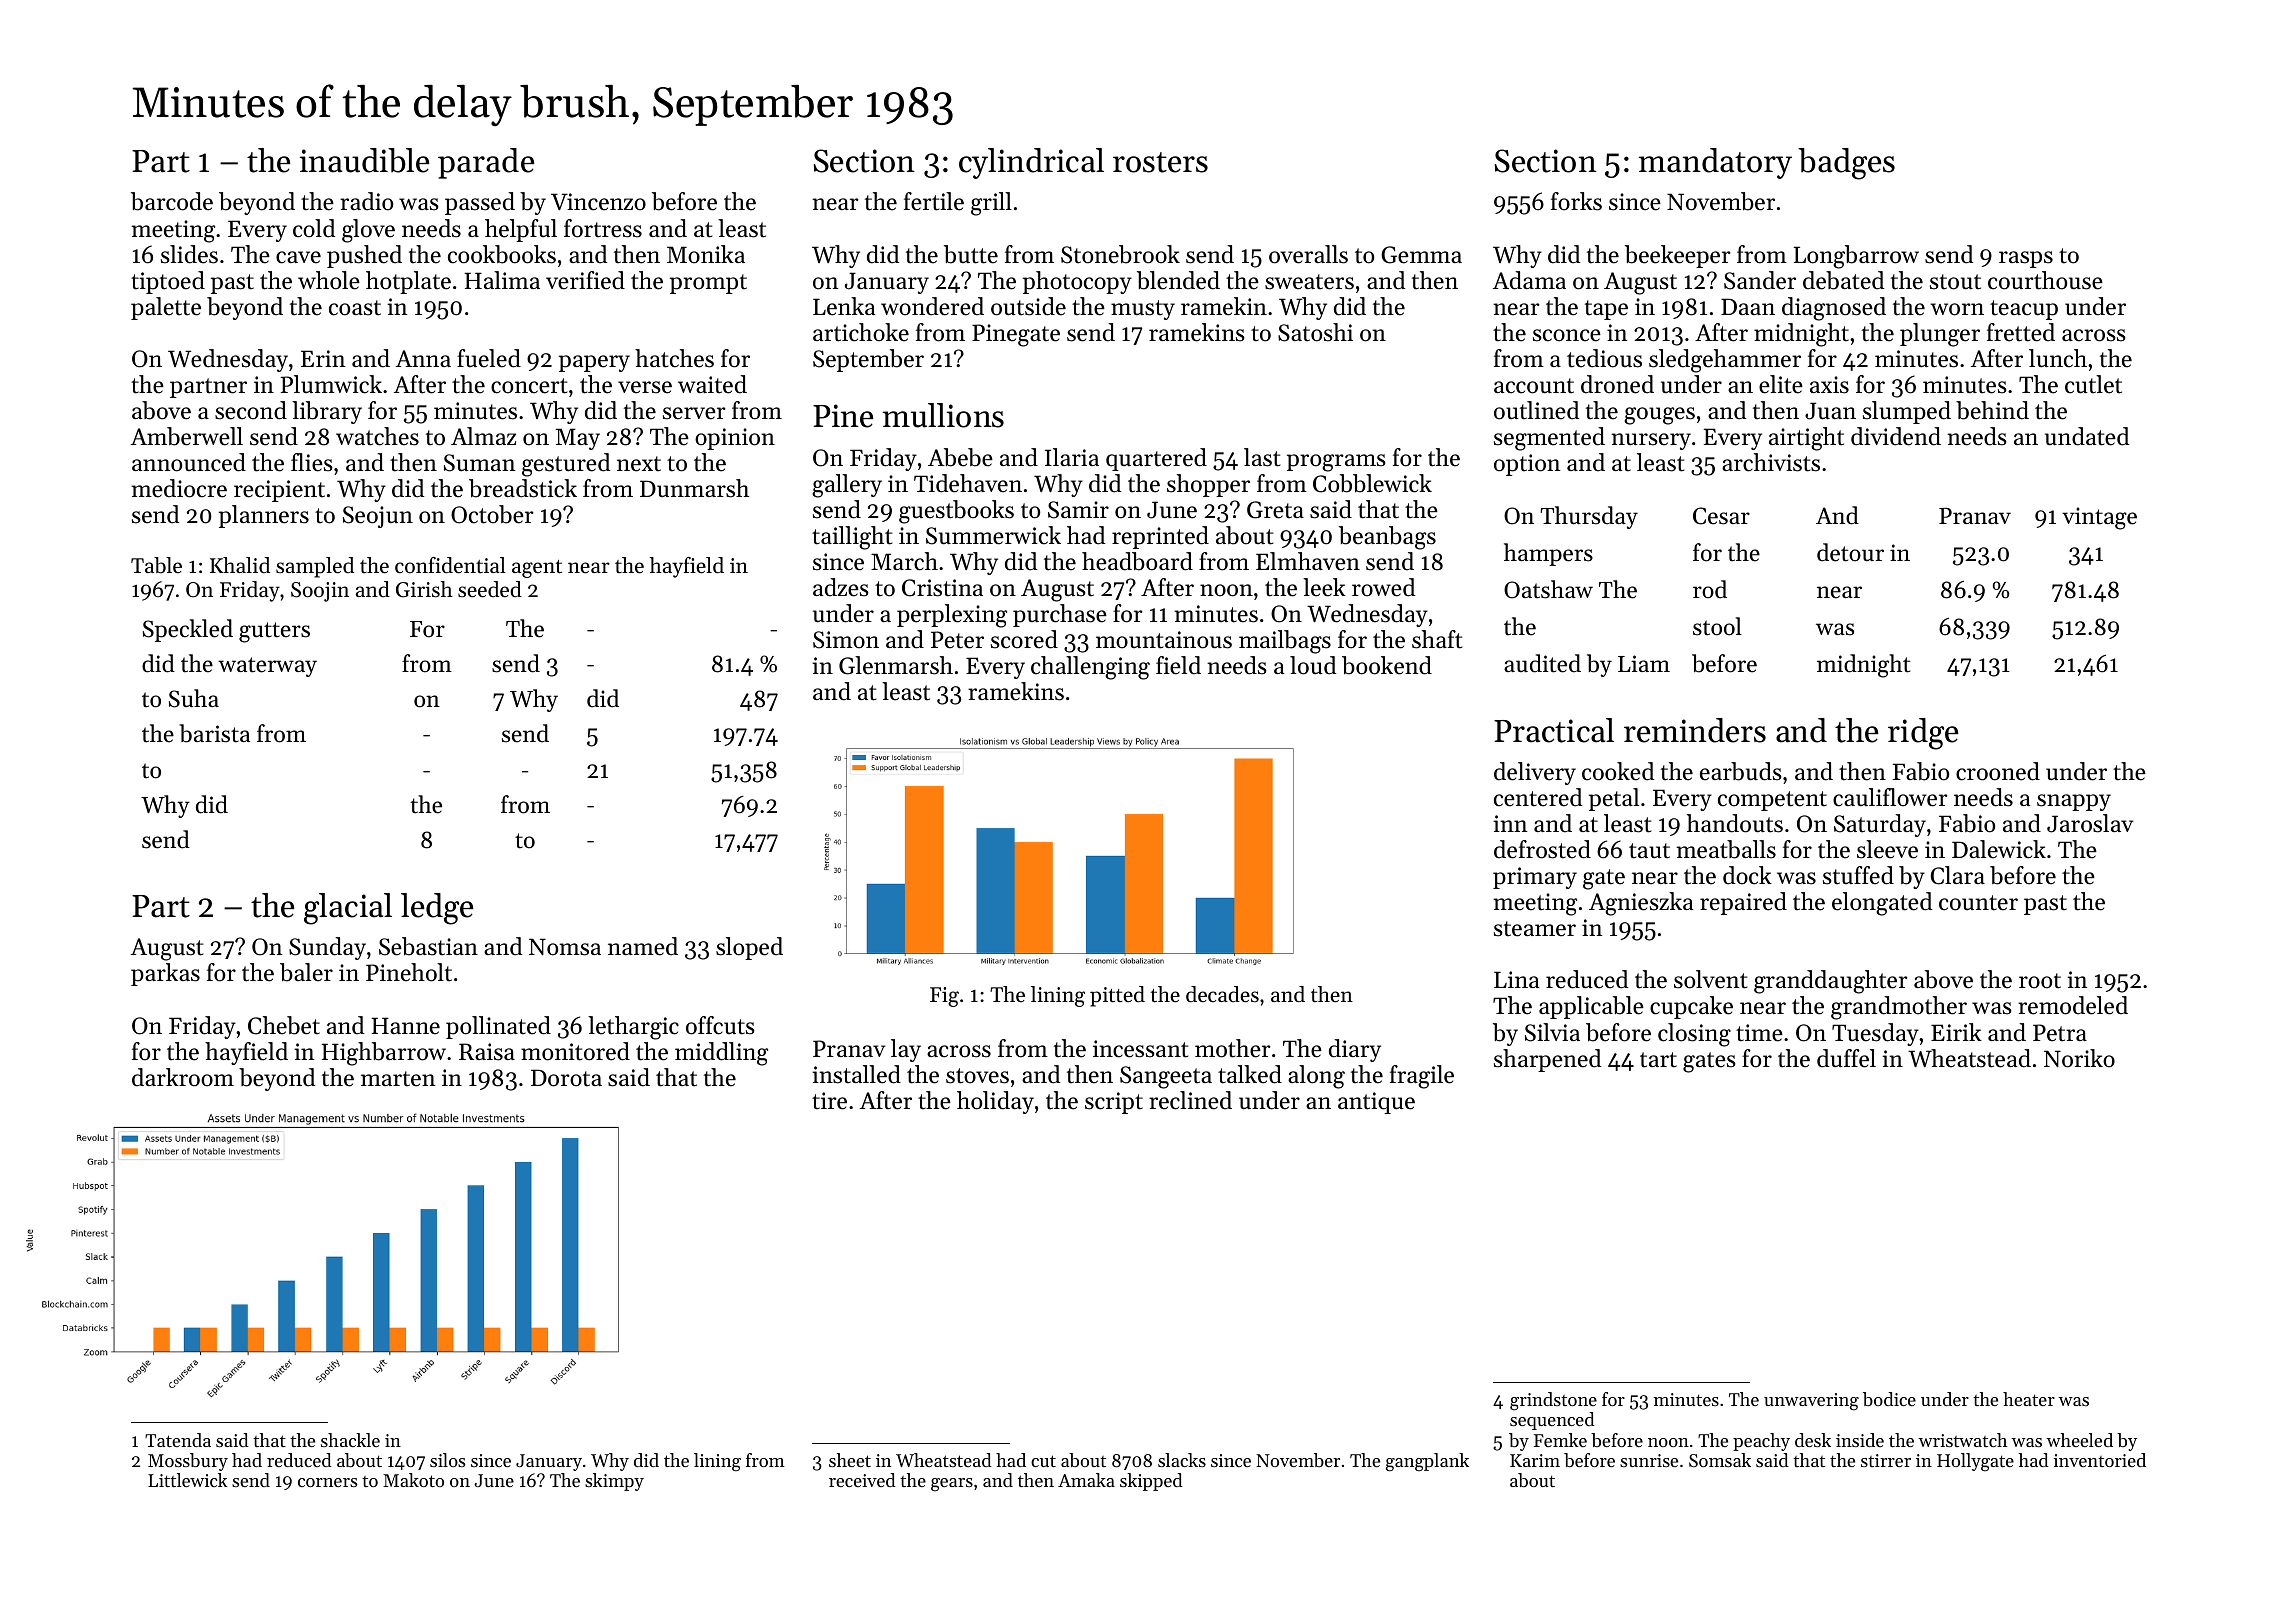  I want to click on parade, so click(486, 163).
